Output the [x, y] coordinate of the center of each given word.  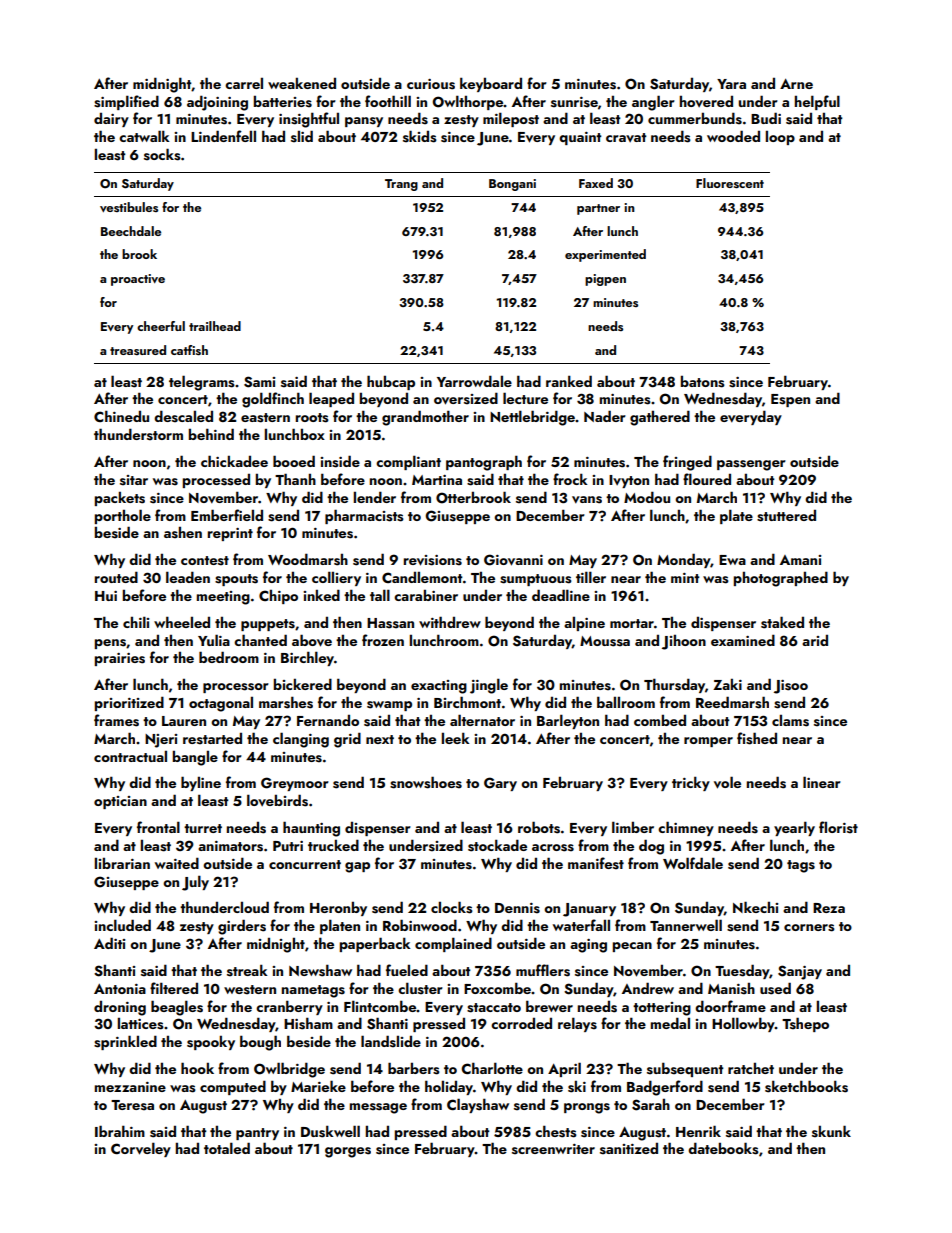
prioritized [129, 703]
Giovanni [513, 560]
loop [780, 138]
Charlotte [492, 1068]
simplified [126, 102]
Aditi [109, 943]
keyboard [491, 84]
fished [757, 738]
